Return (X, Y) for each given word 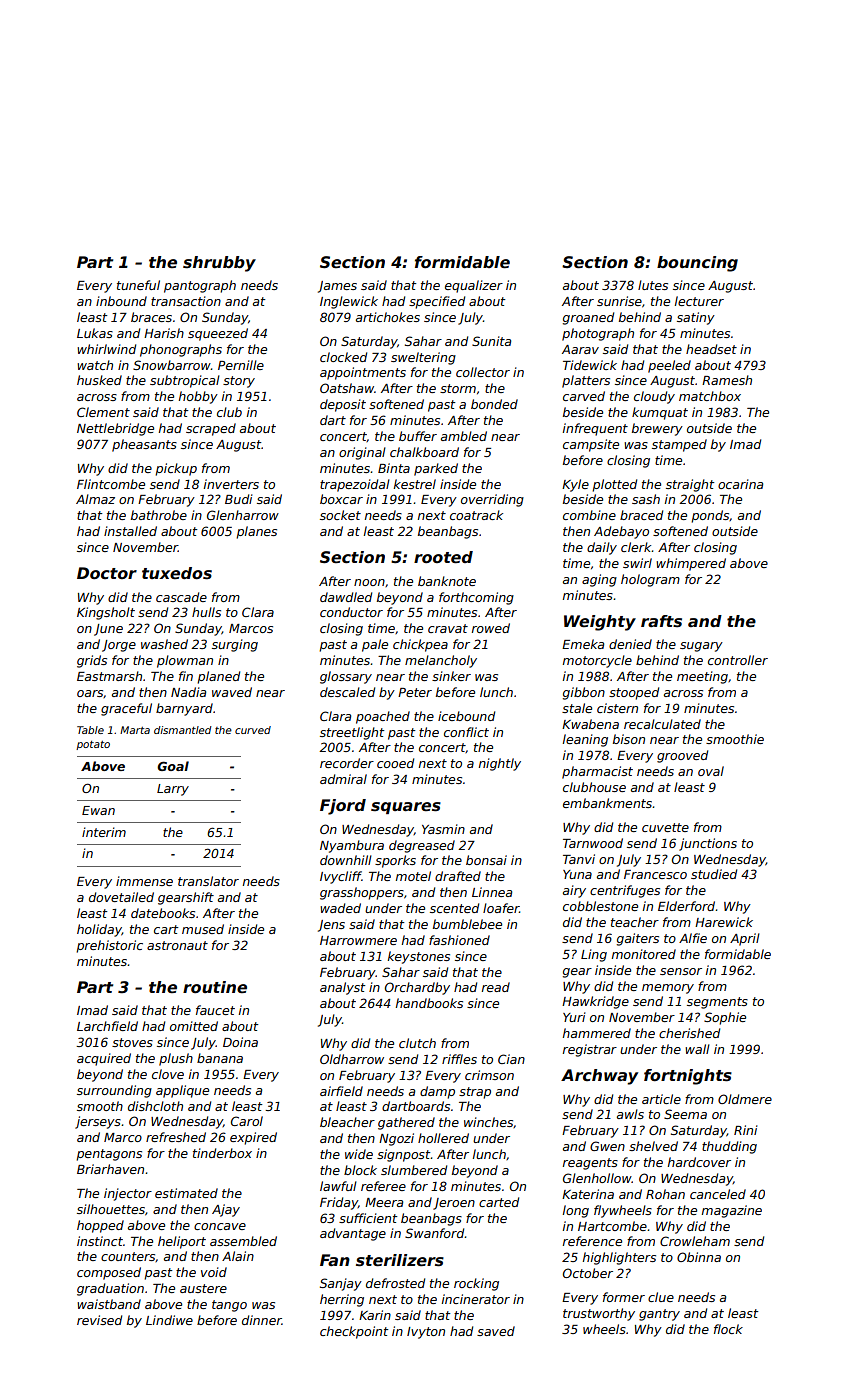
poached (383, 717)
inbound (121, 301)
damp (437, 1092)
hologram (650, 580)
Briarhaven (110, 1169)
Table (90, 730)
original (362, 453)
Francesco (655, 874)
